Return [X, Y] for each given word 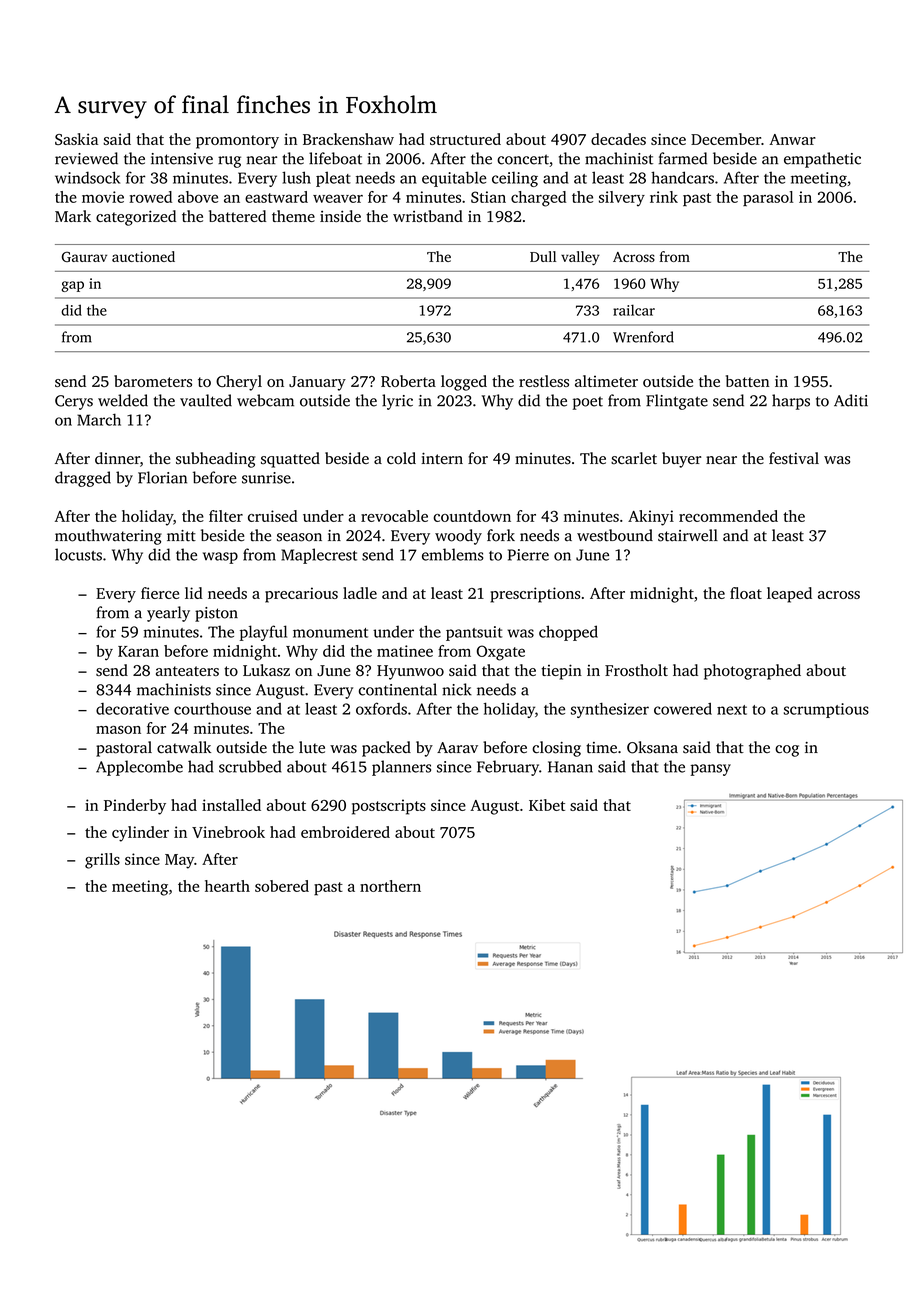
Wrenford [643, 337]
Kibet [547, 805]
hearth [227, 886]
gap [73, 286]
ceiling [515, 179]
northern [390, 886]
